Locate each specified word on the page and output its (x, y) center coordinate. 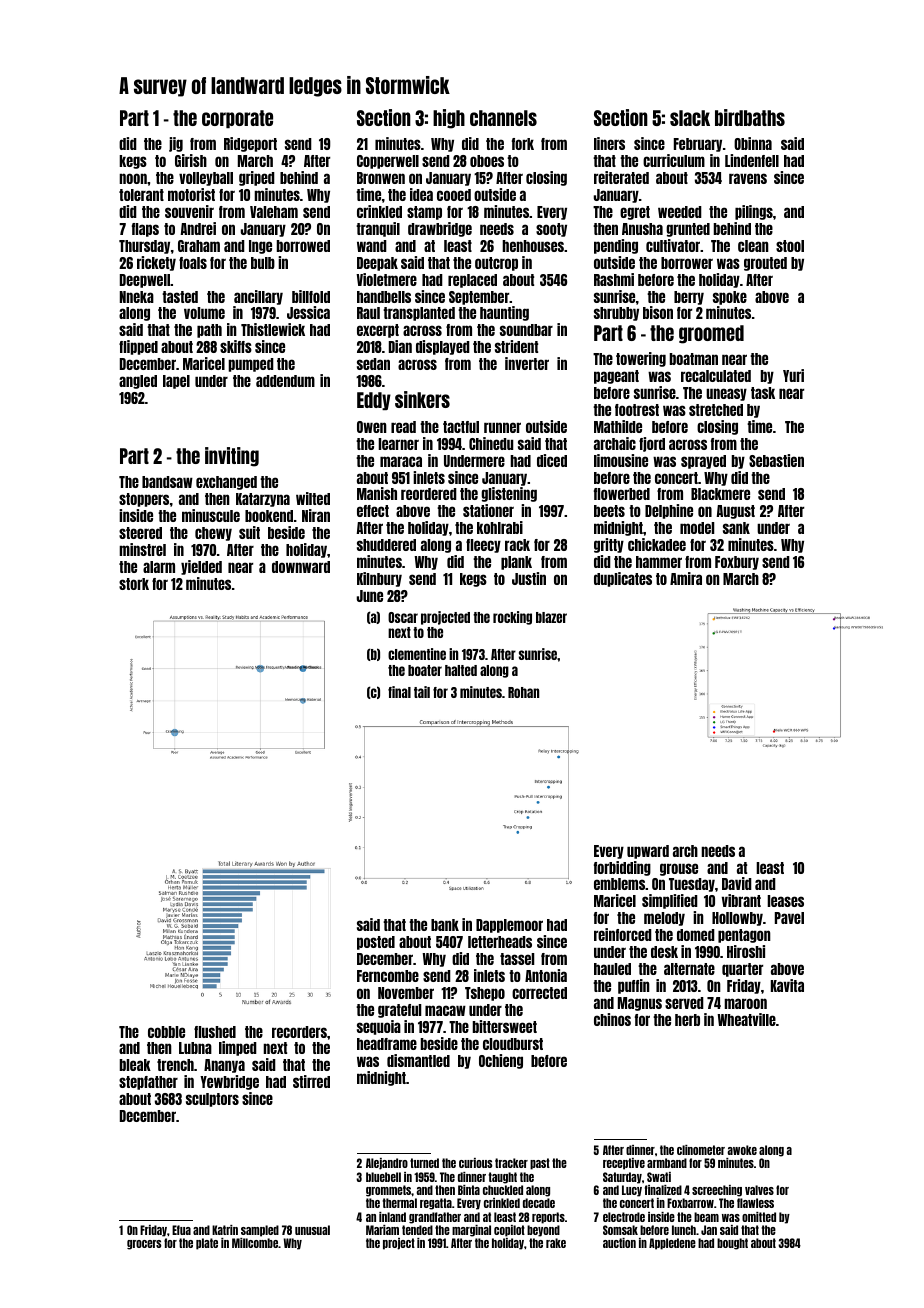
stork (134, 584)
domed (696, 935)
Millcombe (255, 1243)
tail (422, 692)
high (449, 119)
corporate (237, 119)
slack (690, 118)
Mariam (382, 1230)
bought (732, 1244)
